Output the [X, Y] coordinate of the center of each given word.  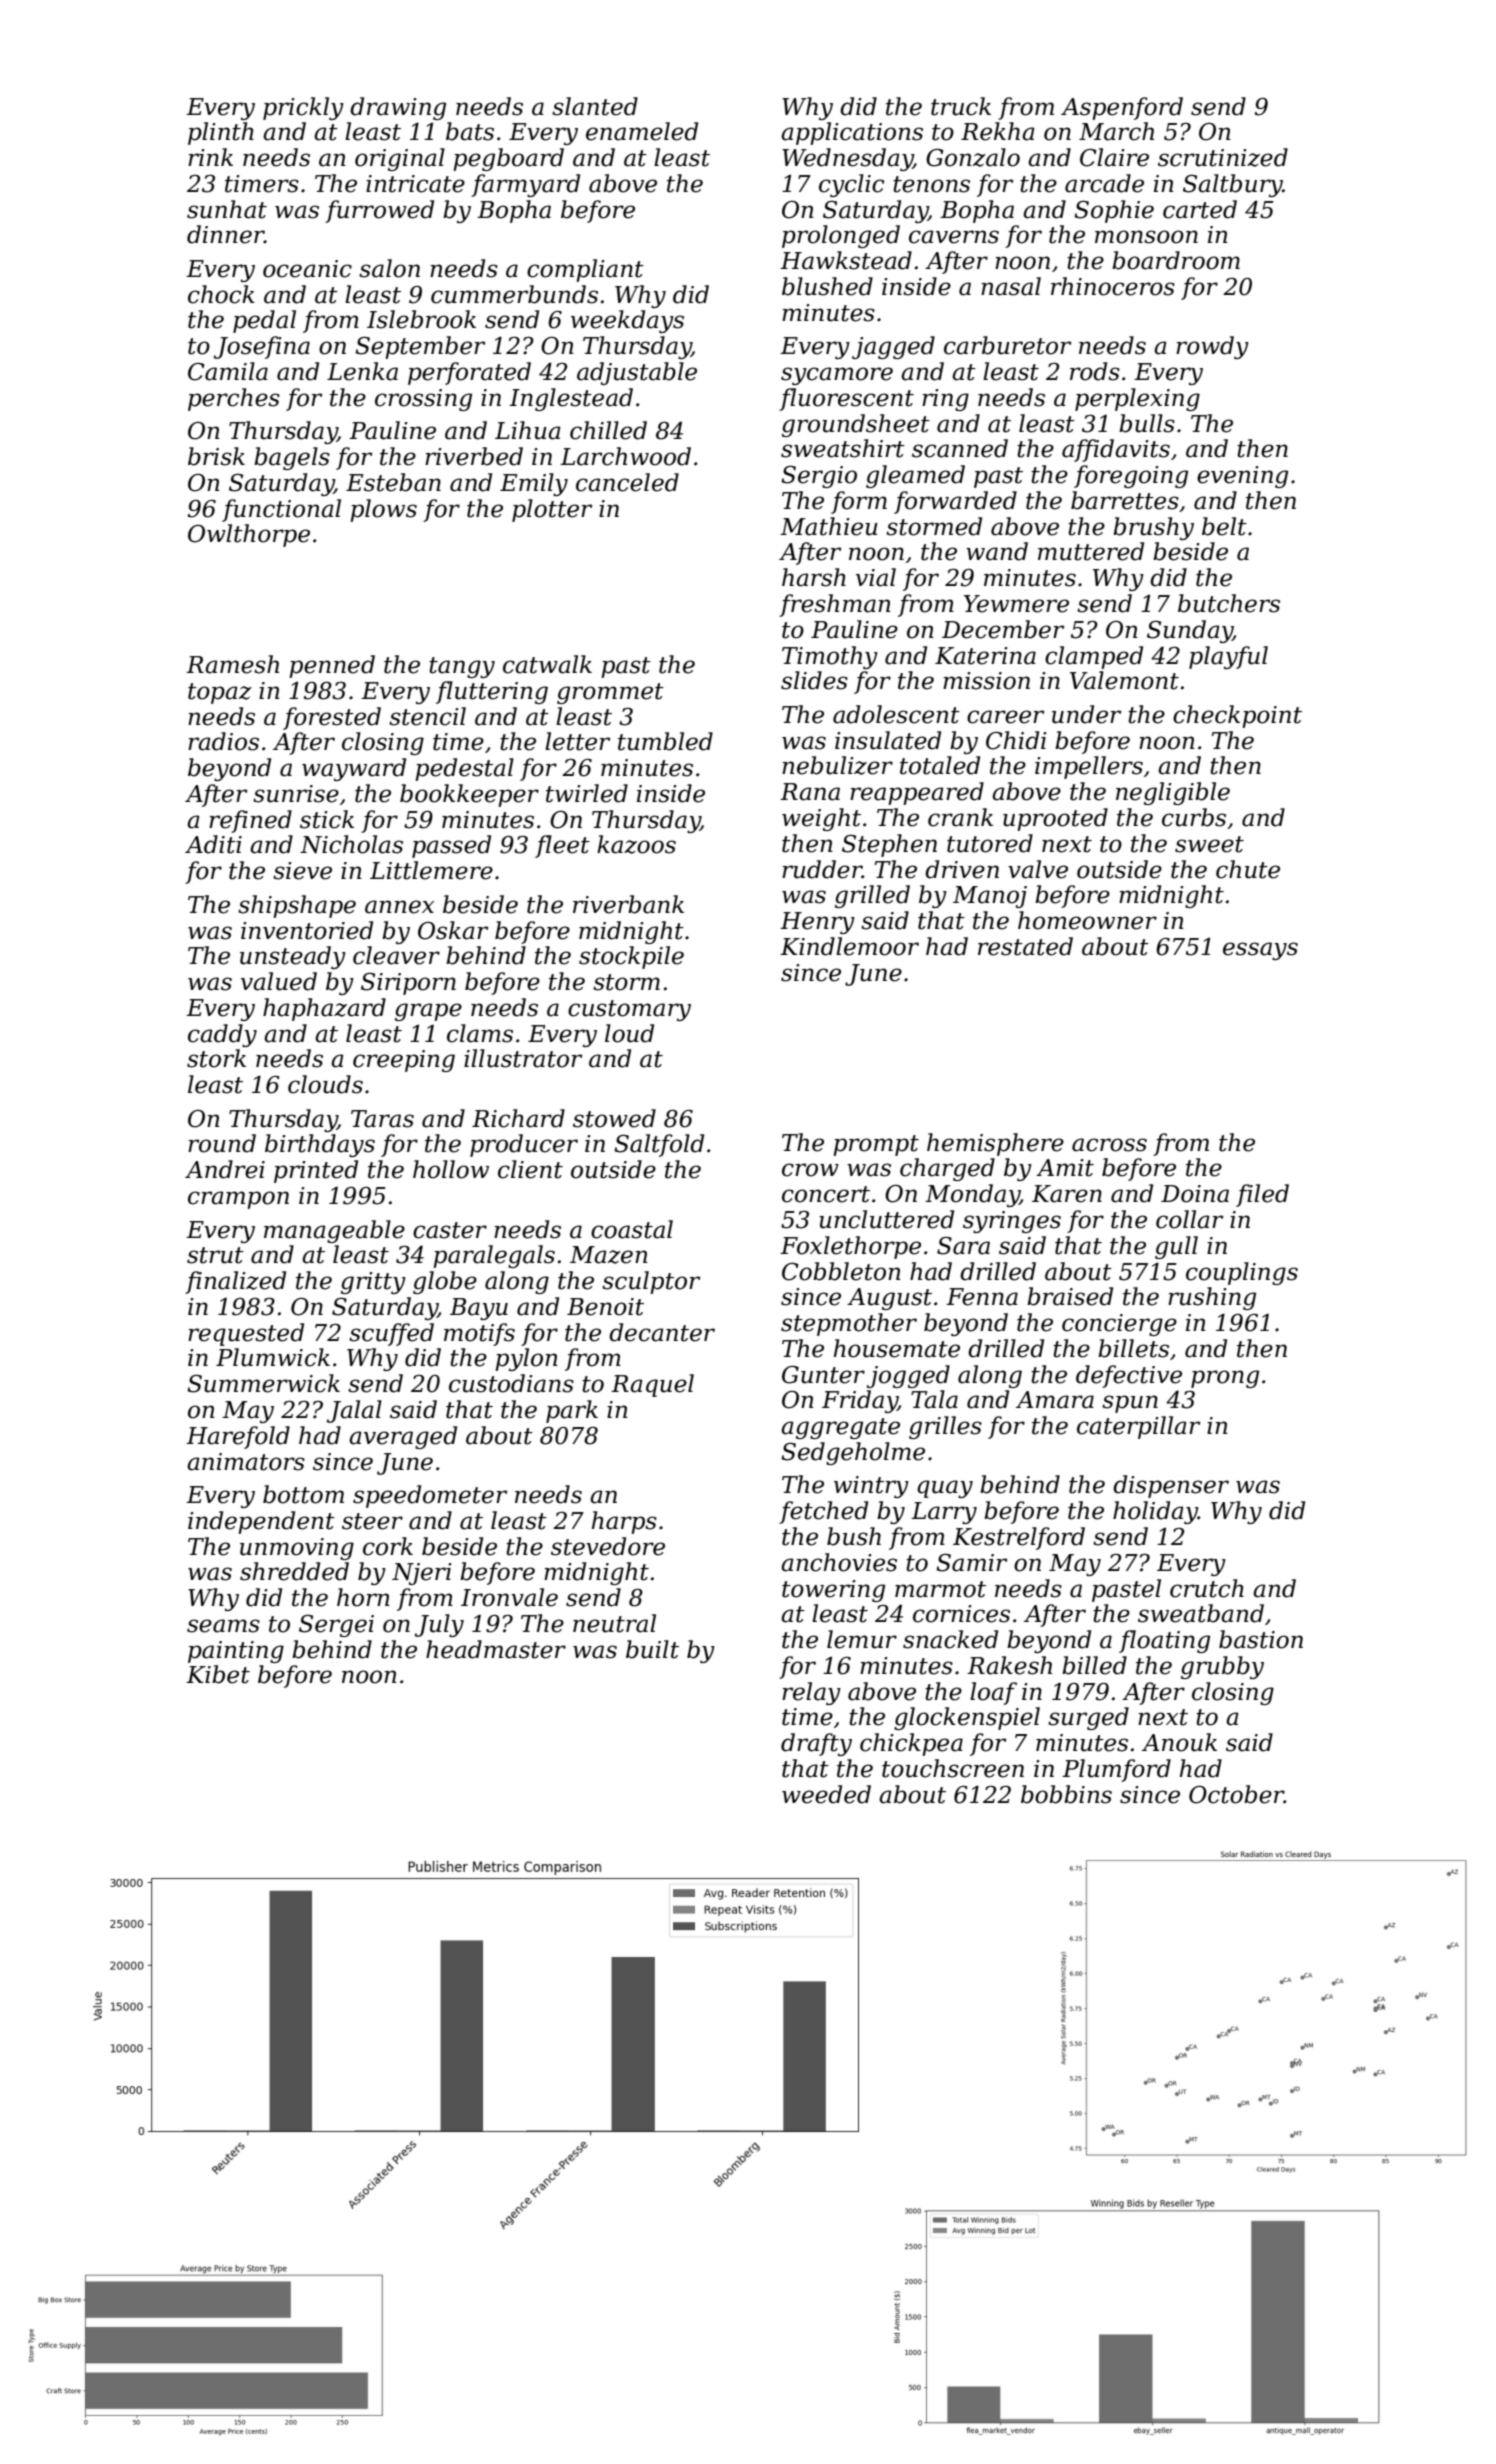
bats [470, 131]
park [572, 1411]
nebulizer [837, 765]
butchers [1229, 603]
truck [961, 106]
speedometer [430, 1496]
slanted [595, 106]
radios [223, 741]
